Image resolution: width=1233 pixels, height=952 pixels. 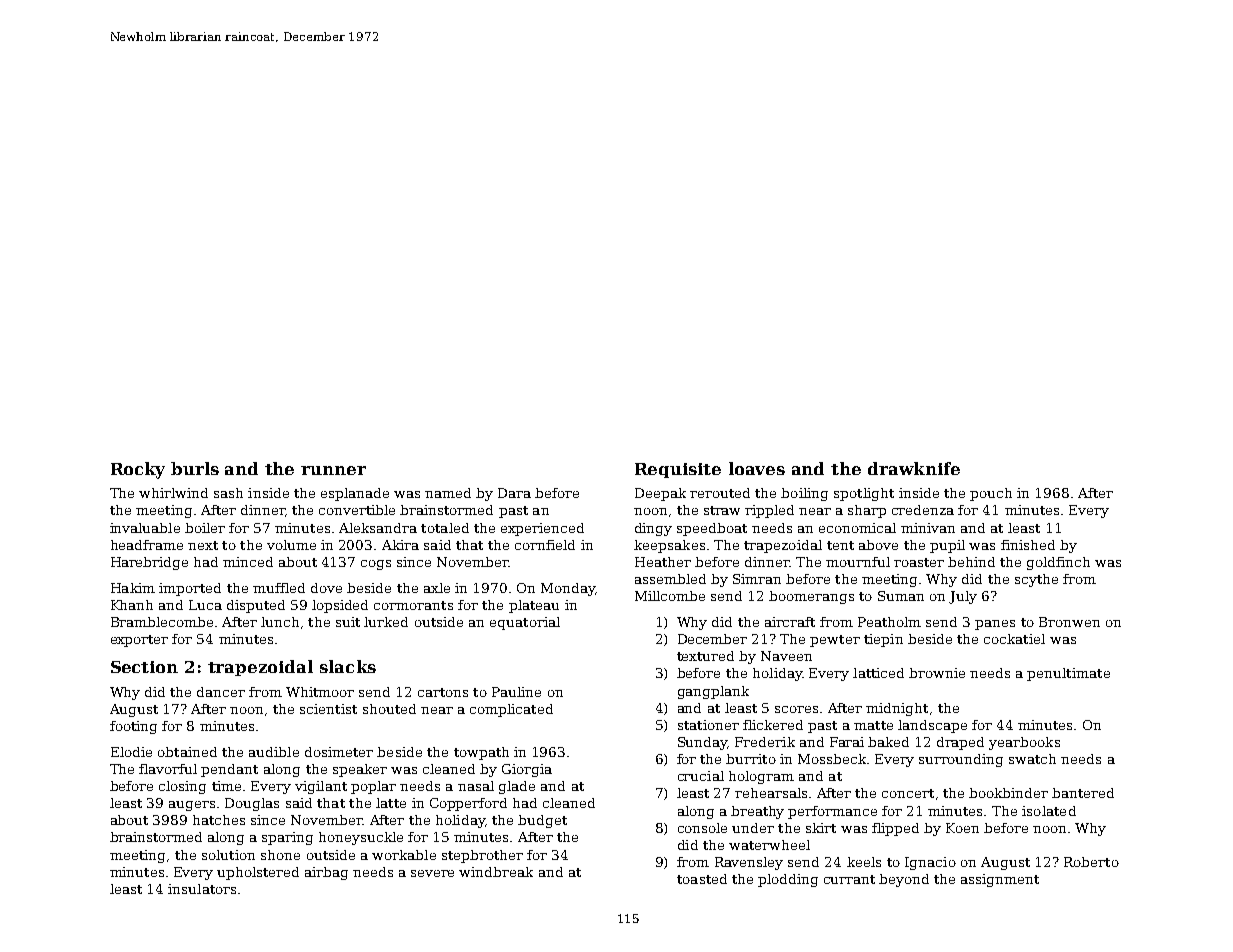 What do you see at coordinates (228, 493) in the page?
I see `sash` at bounding box center [228, 493].
